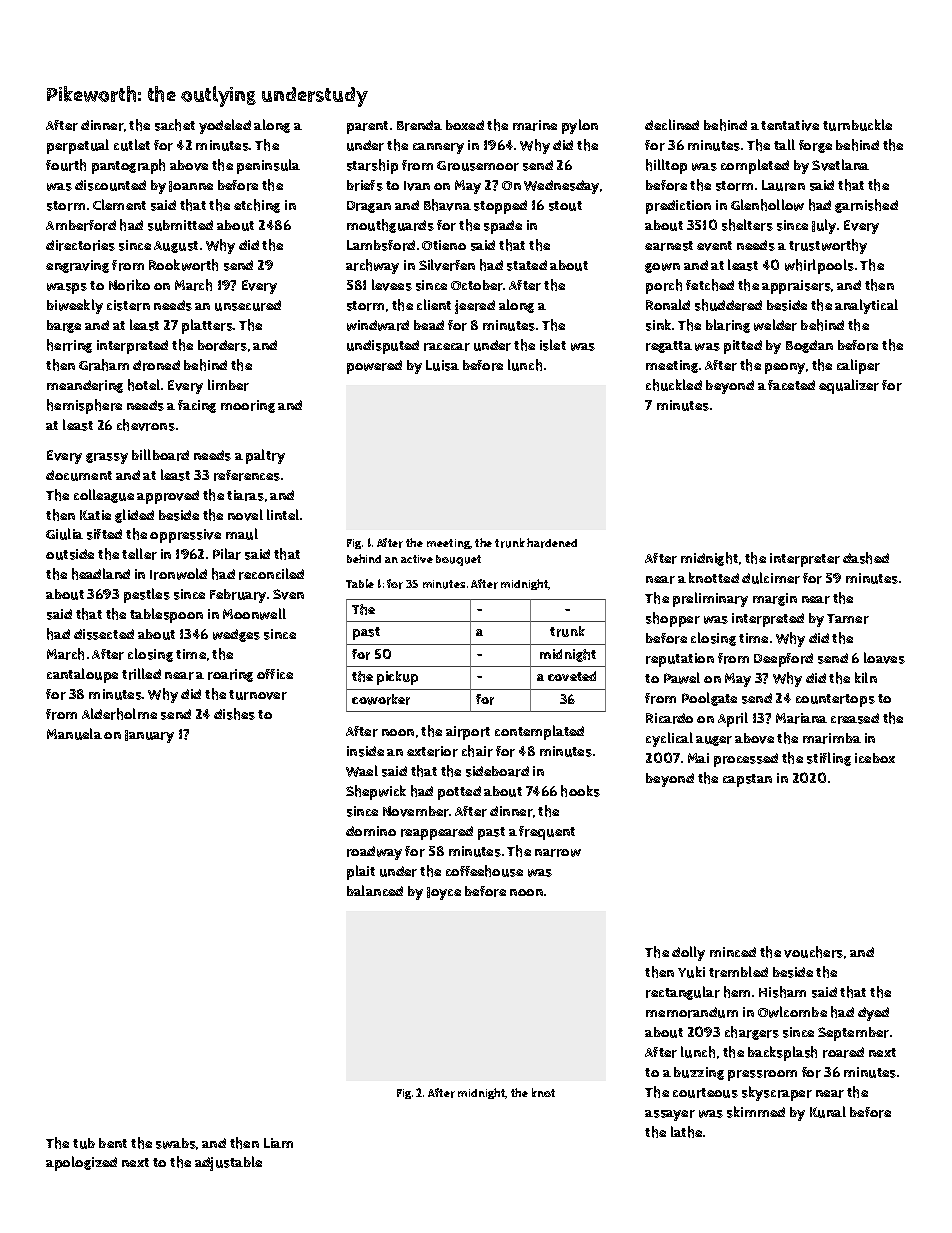 This document has height=1233, width=952. I want to click on sachet, so click(175, 125).
